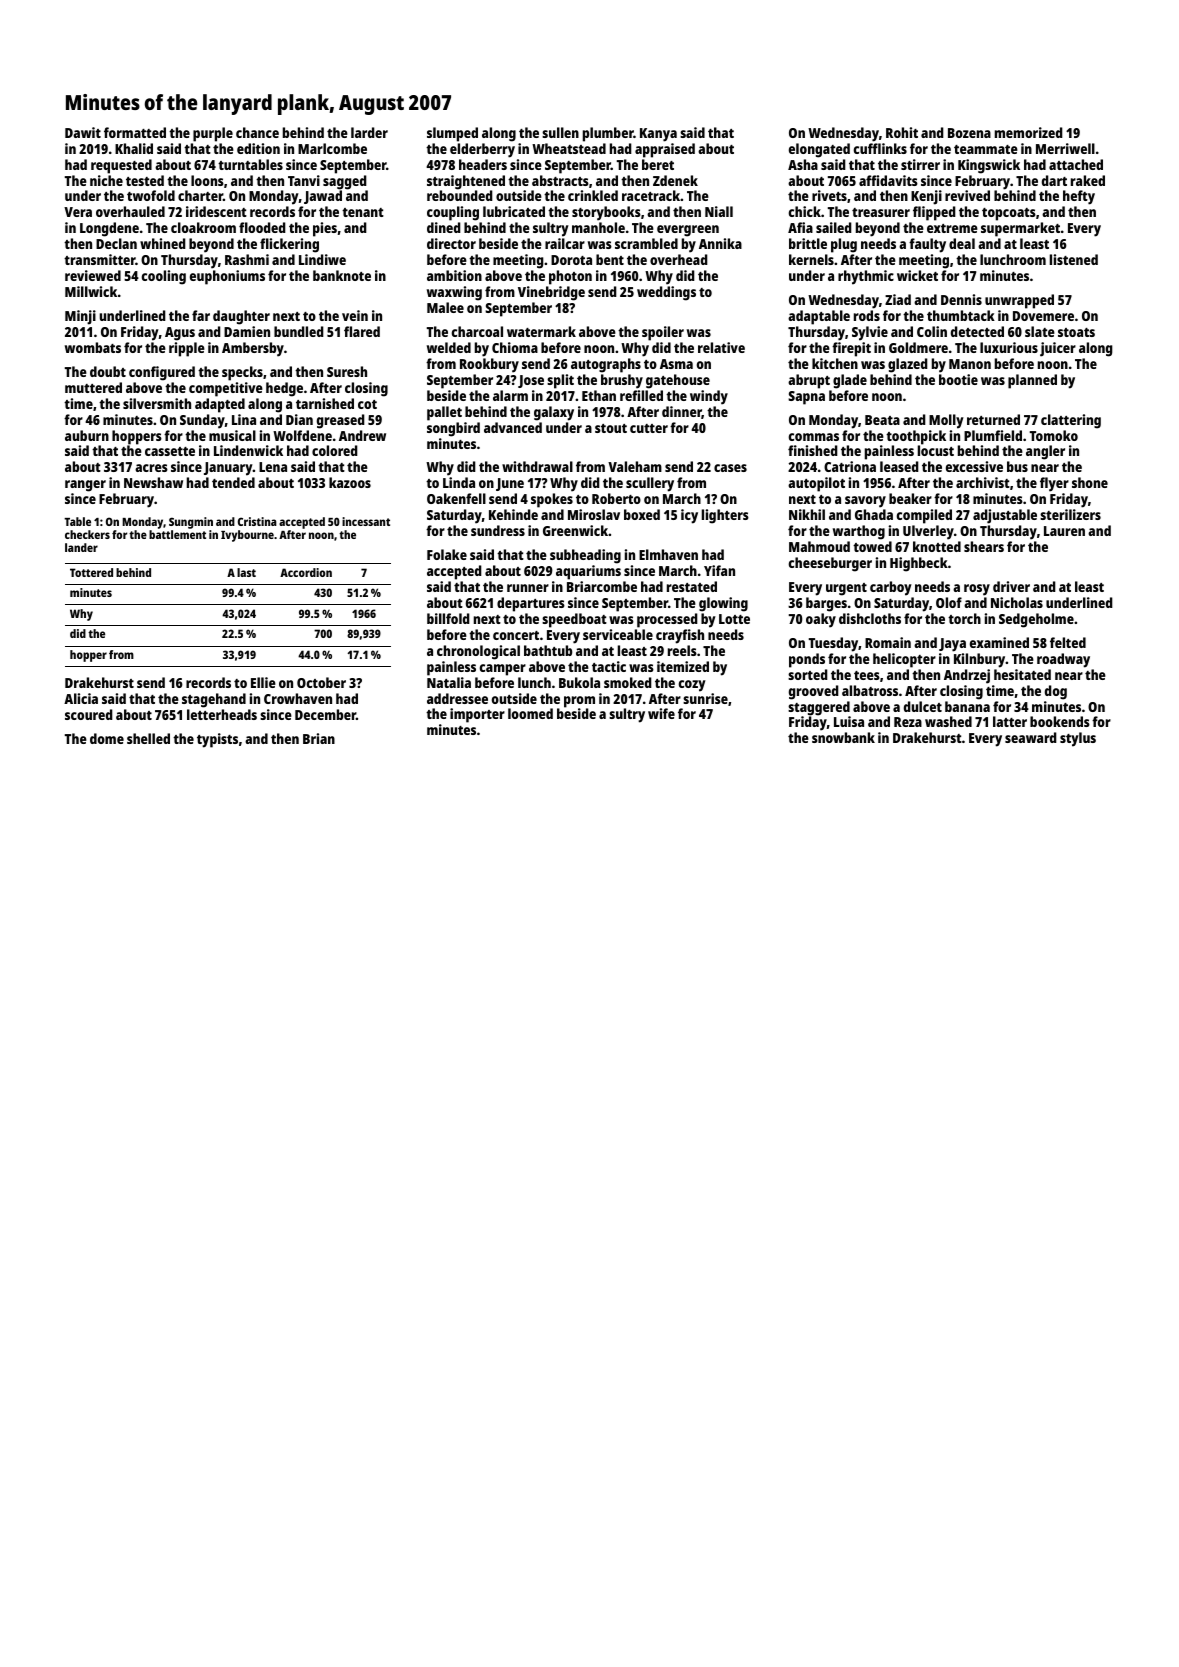  I want to click on scoured, so click(89, 714).
